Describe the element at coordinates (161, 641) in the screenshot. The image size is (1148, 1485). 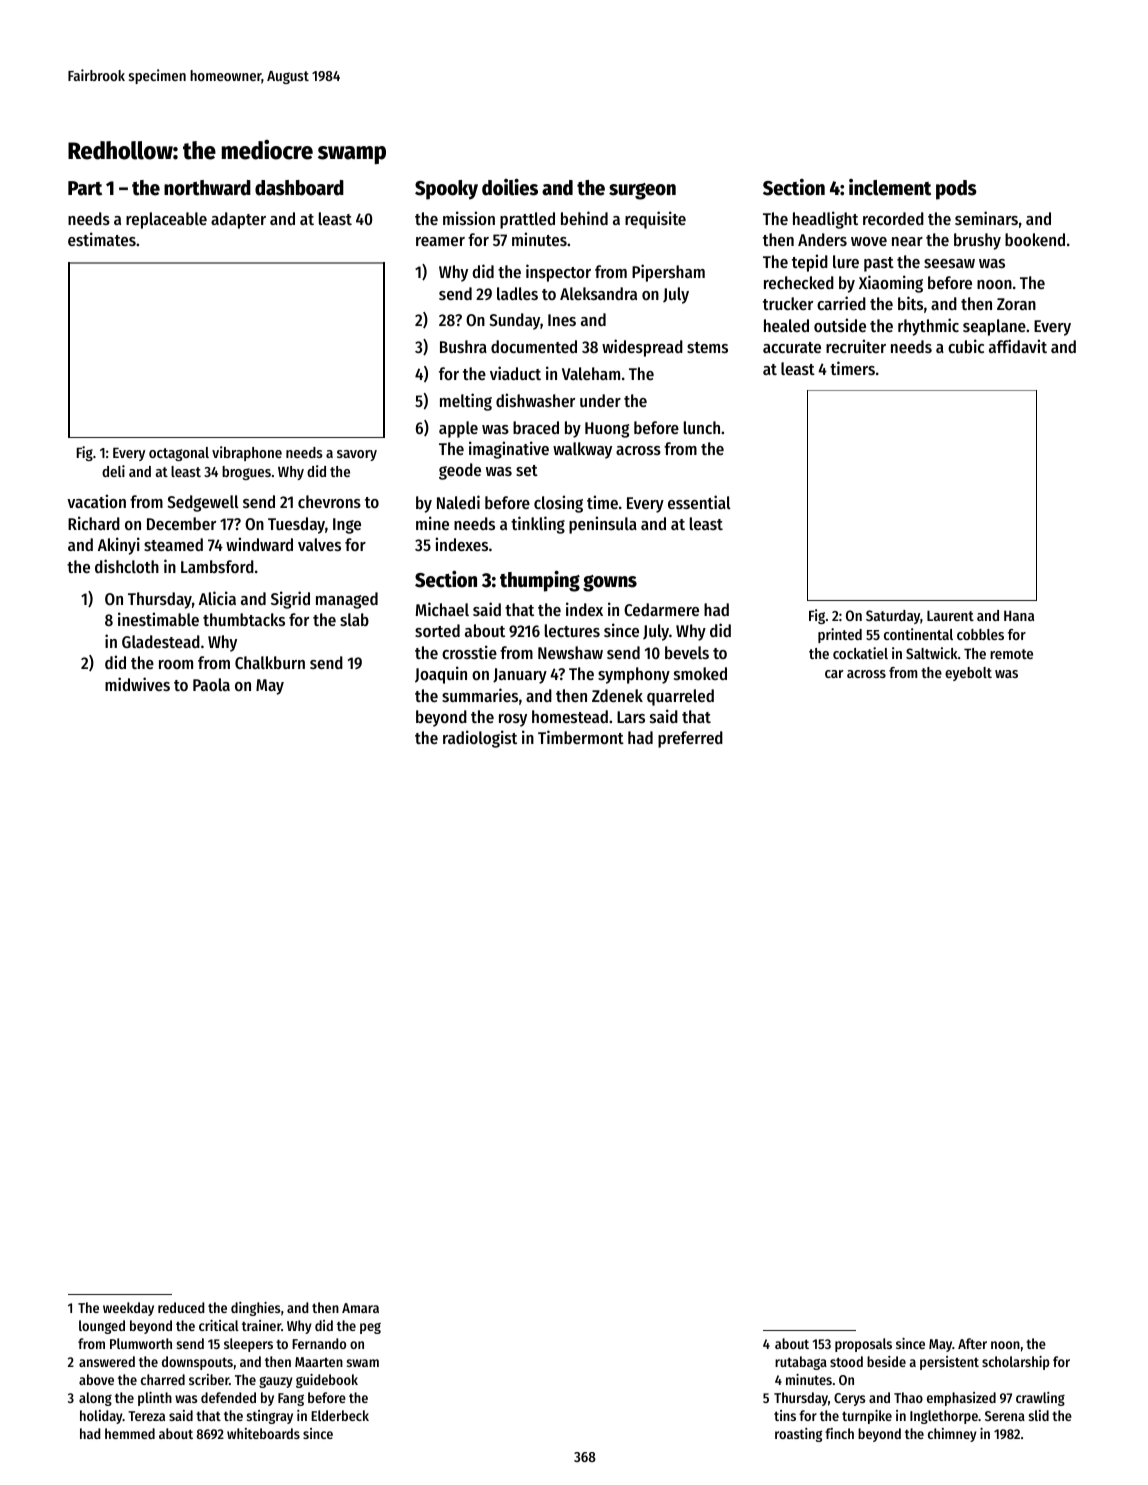
I see `Gladestead` at that location.
